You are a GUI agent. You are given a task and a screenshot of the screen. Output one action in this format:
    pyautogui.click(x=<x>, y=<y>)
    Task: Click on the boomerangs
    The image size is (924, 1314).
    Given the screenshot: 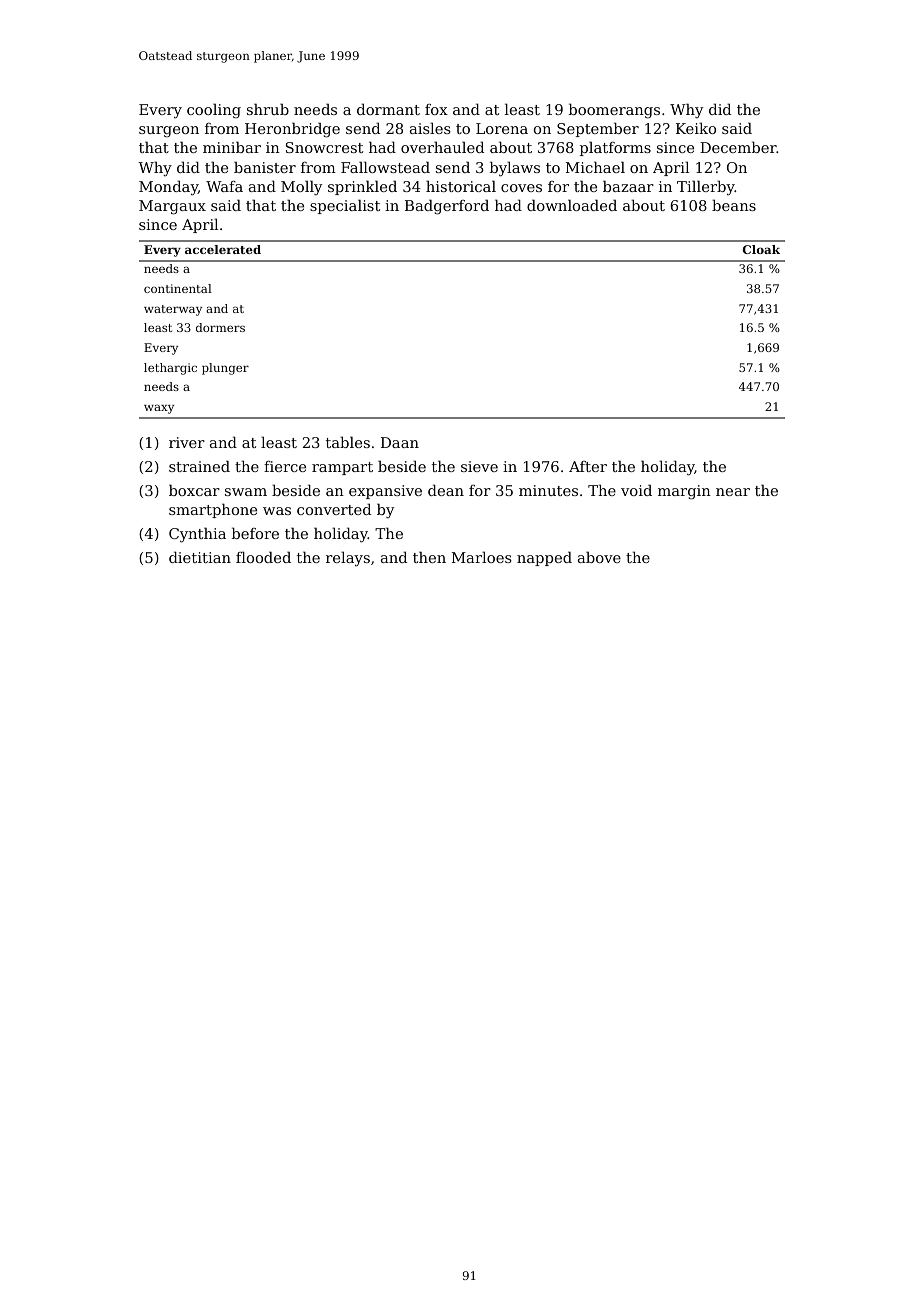 What is the action you would take?
    pyautogui.click(x=614, y=110)
